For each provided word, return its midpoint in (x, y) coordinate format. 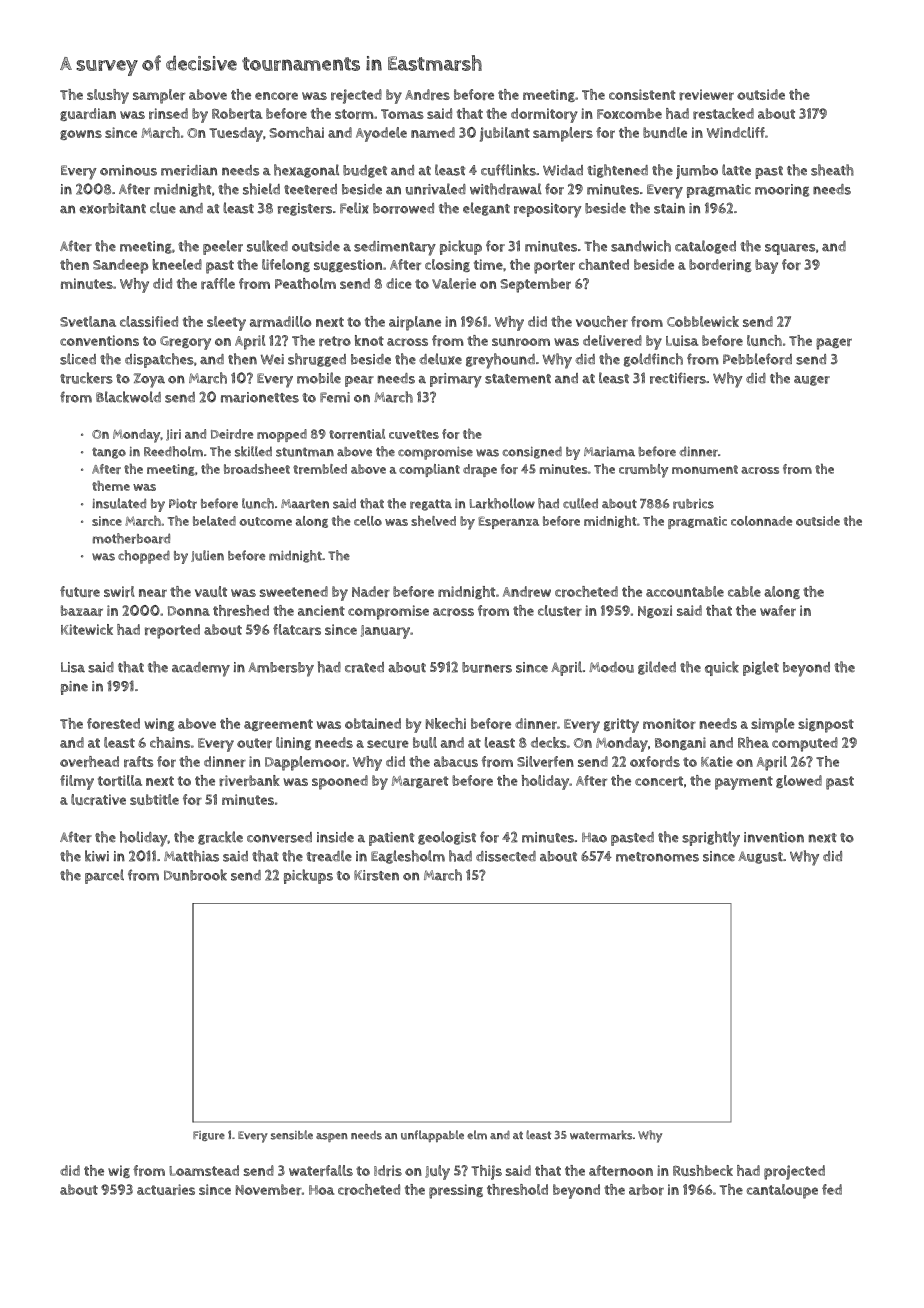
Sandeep (120, 266)
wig (119, 1171)
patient (392, 839)
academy (201, 669)
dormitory (544, 115)
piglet (761, 668)
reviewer (706, 94)
